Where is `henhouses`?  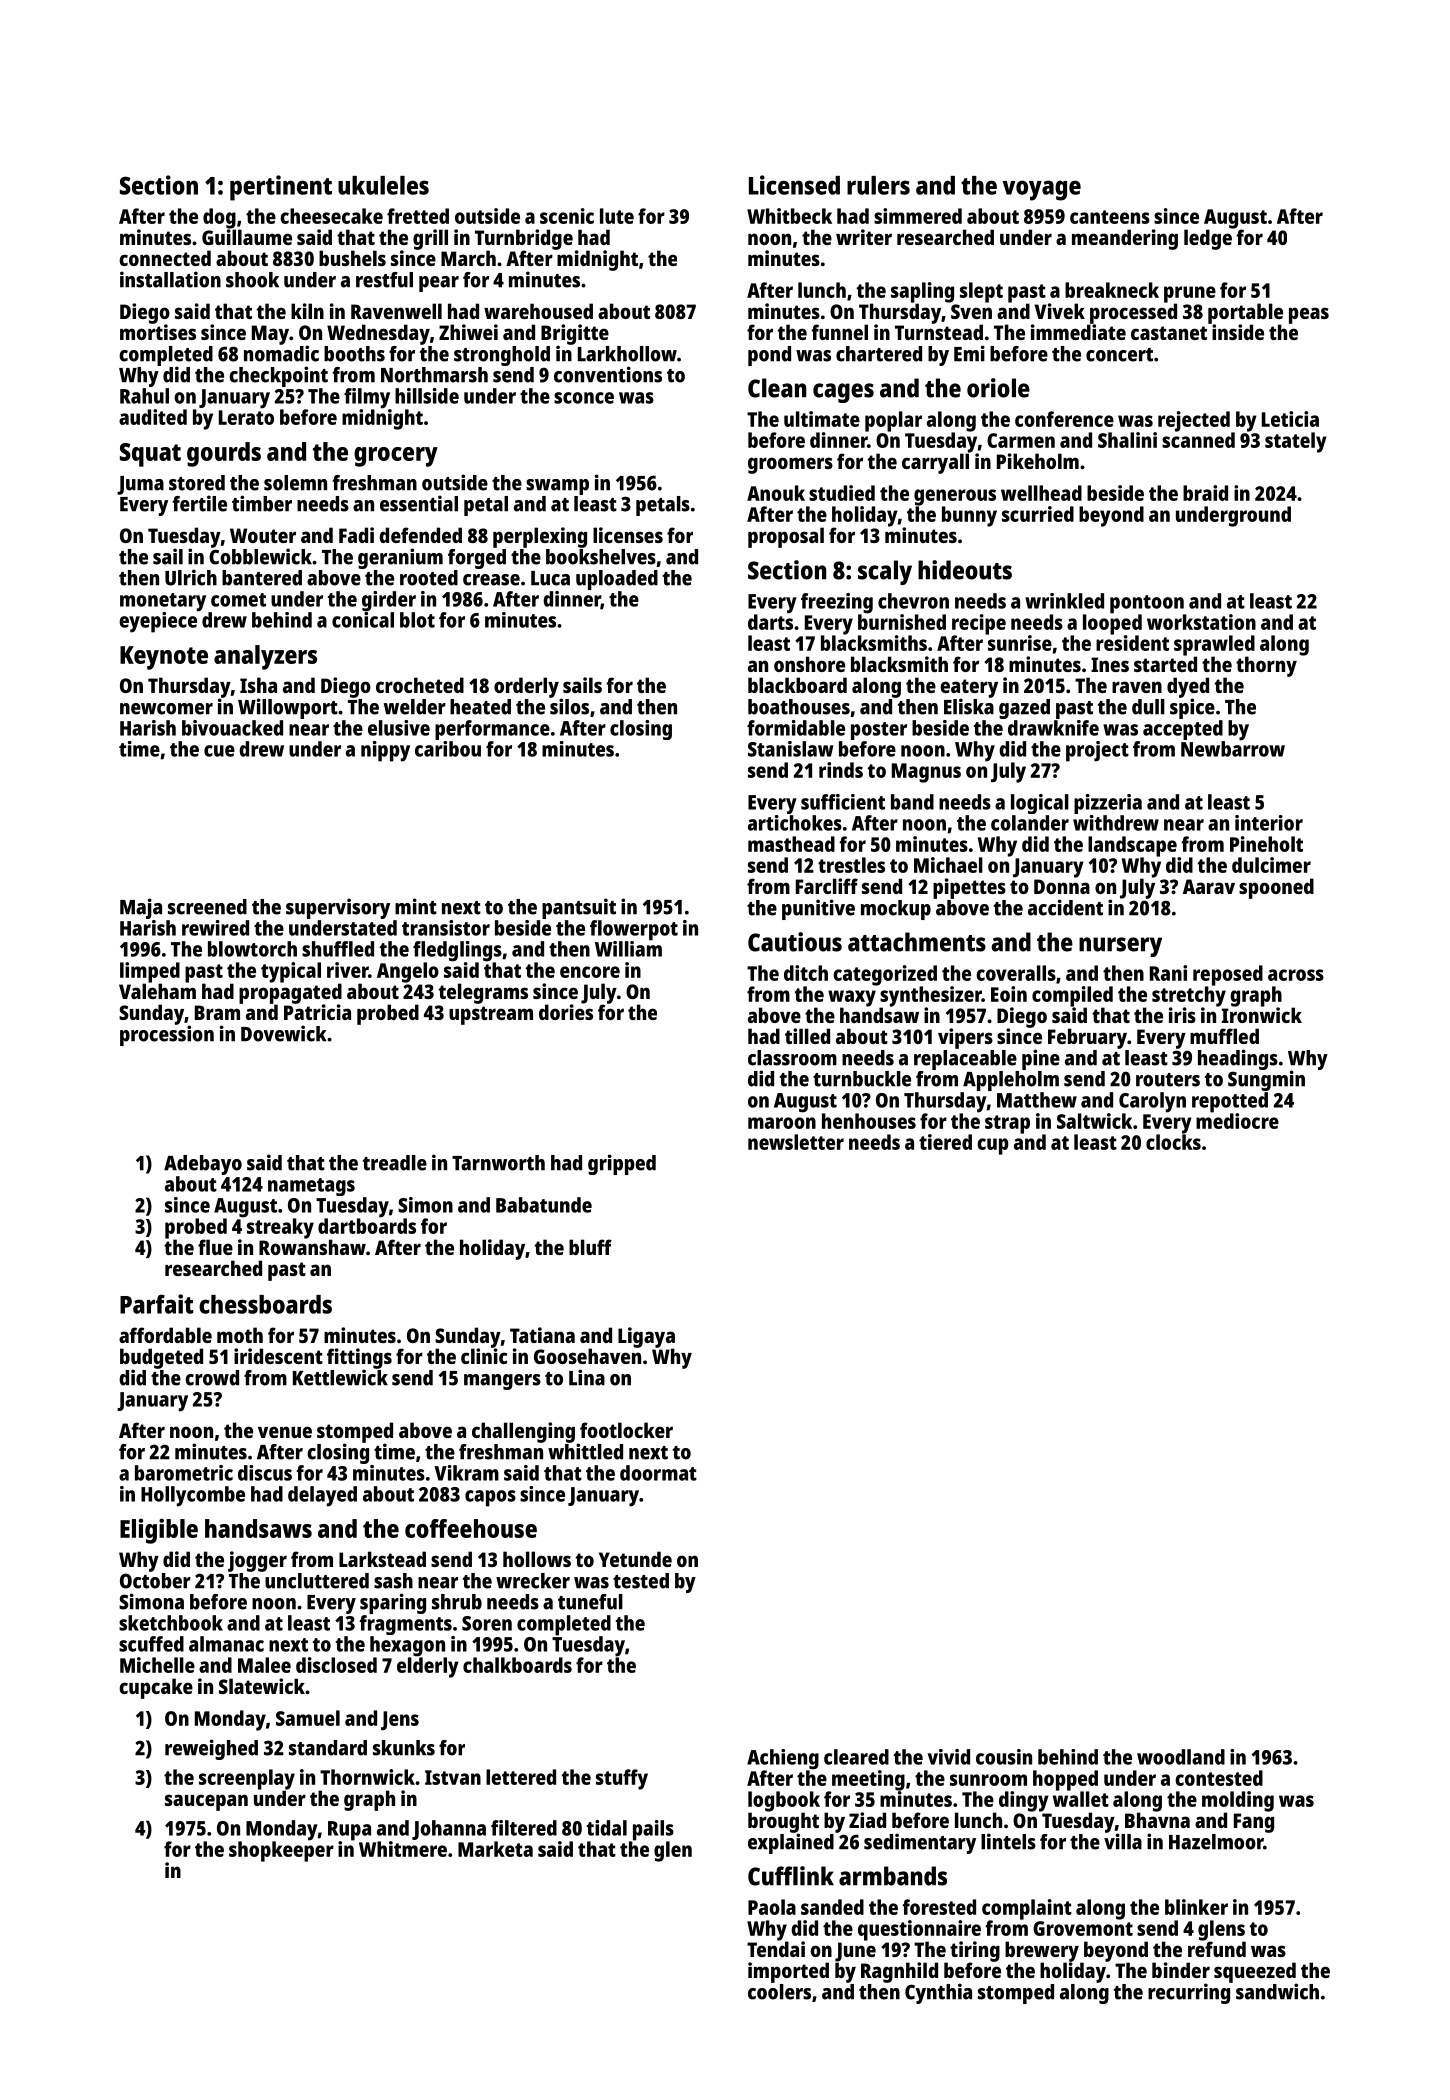 henhouses is located at coordinates (869, 1121).
